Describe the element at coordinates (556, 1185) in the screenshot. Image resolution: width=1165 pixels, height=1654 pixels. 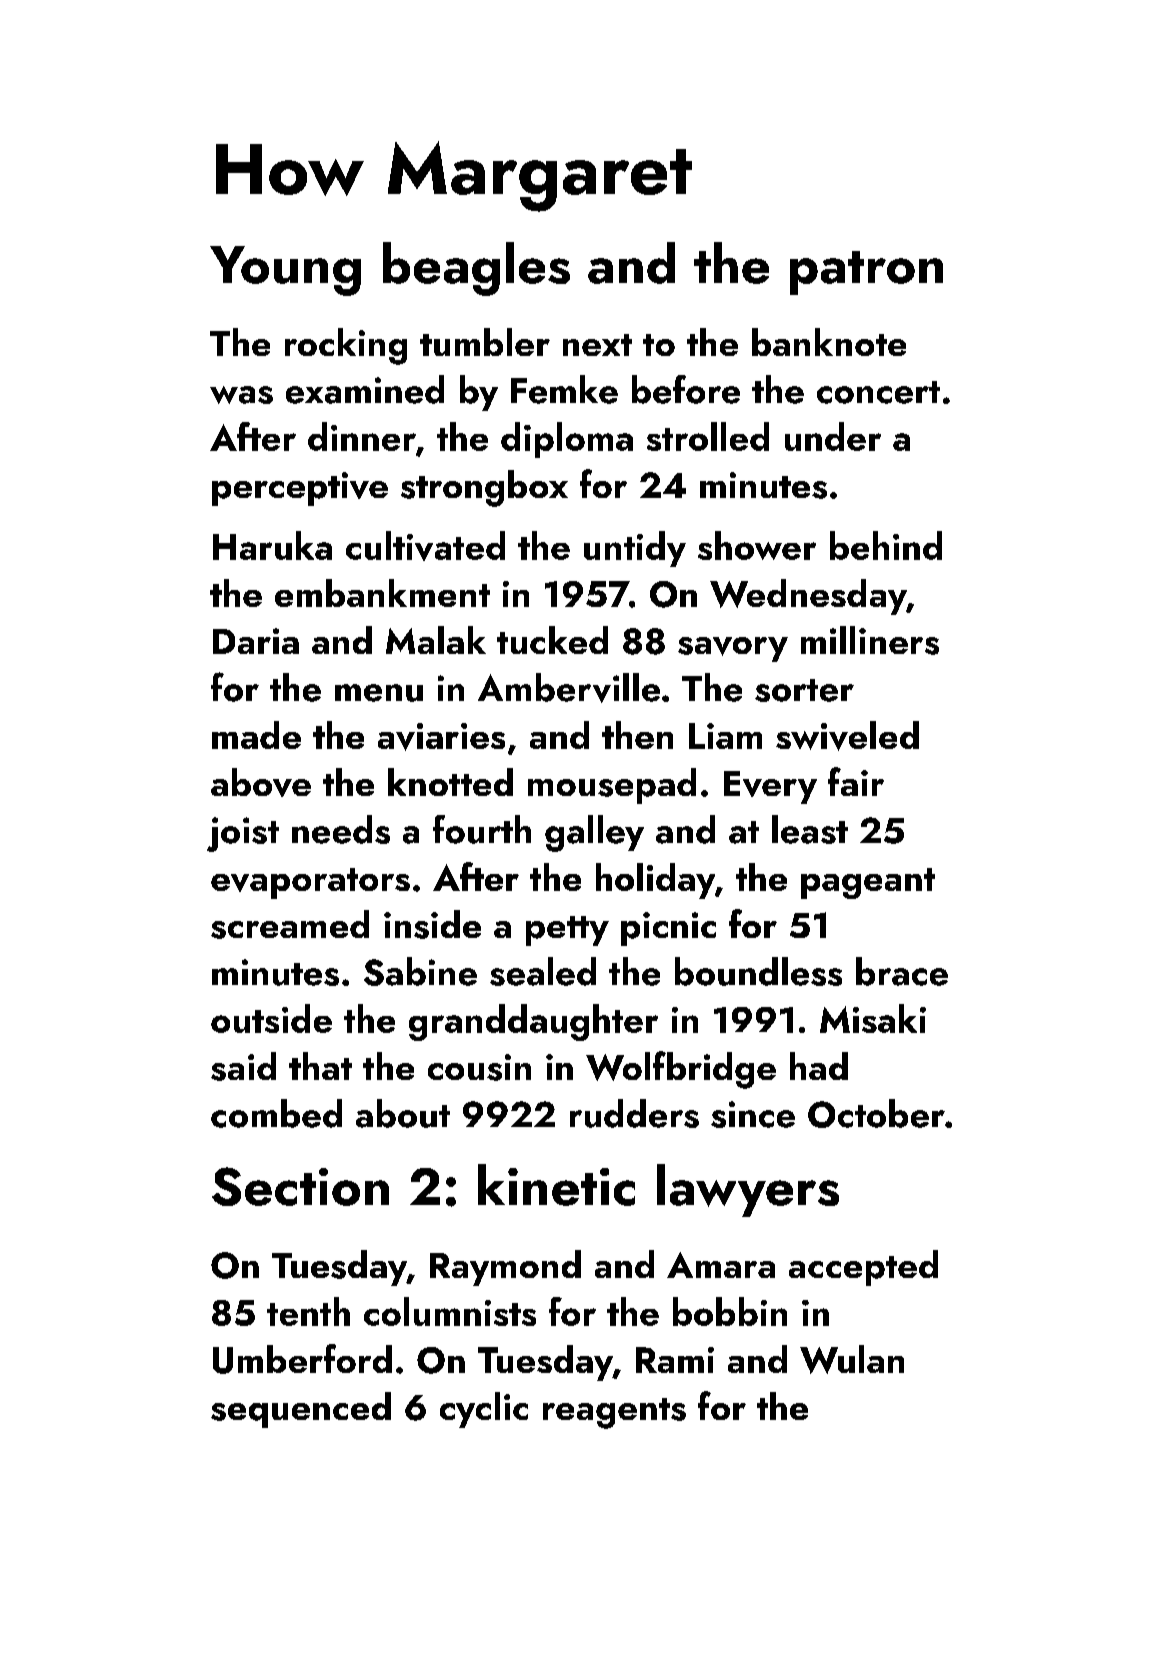
I see `kinetic` at that location.
